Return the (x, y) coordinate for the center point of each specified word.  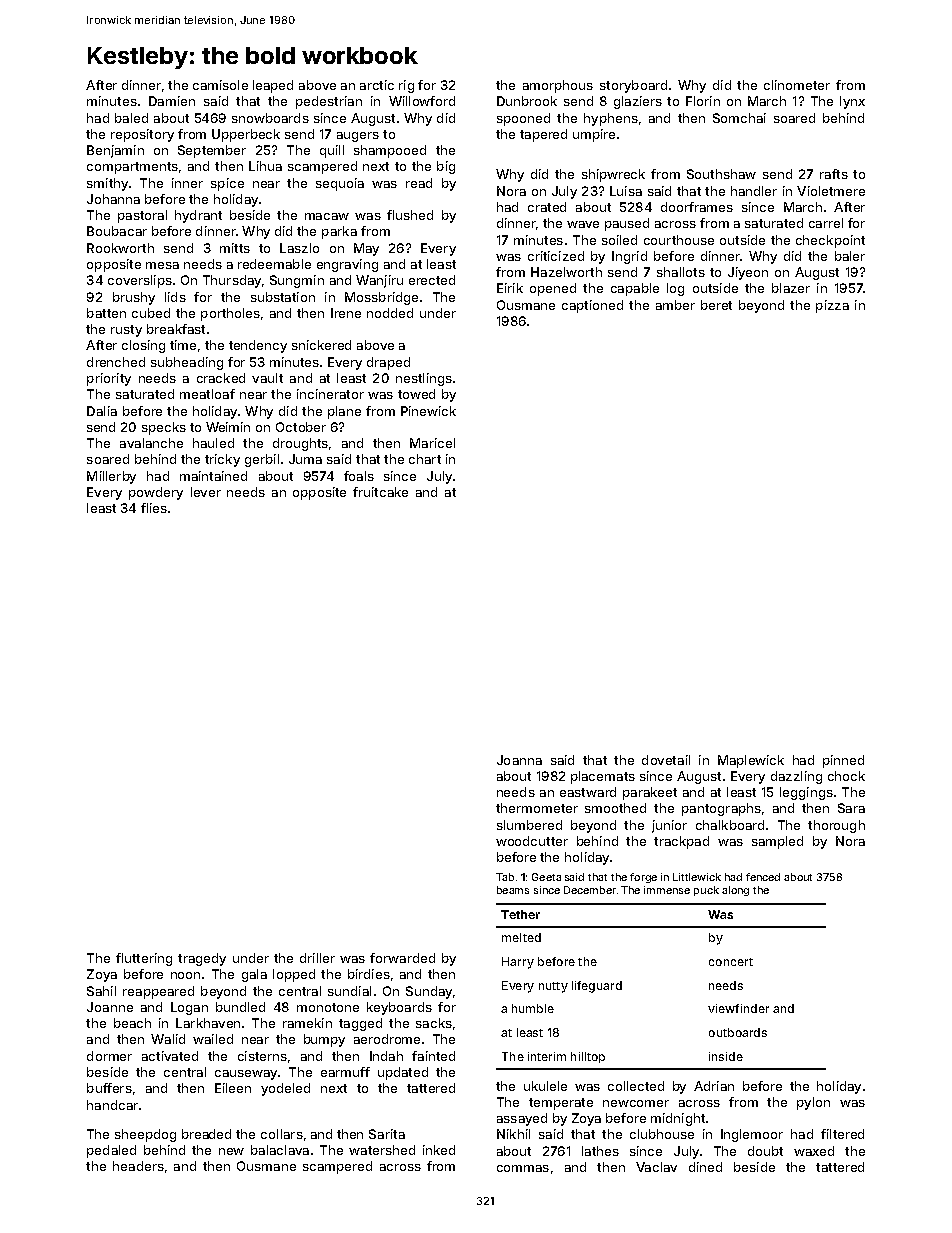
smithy (107, 184)
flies (154, 508)
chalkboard (730, 825)
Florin (703, 101)
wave (583, 224)
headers (138, 1166)
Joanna (519, 760)
